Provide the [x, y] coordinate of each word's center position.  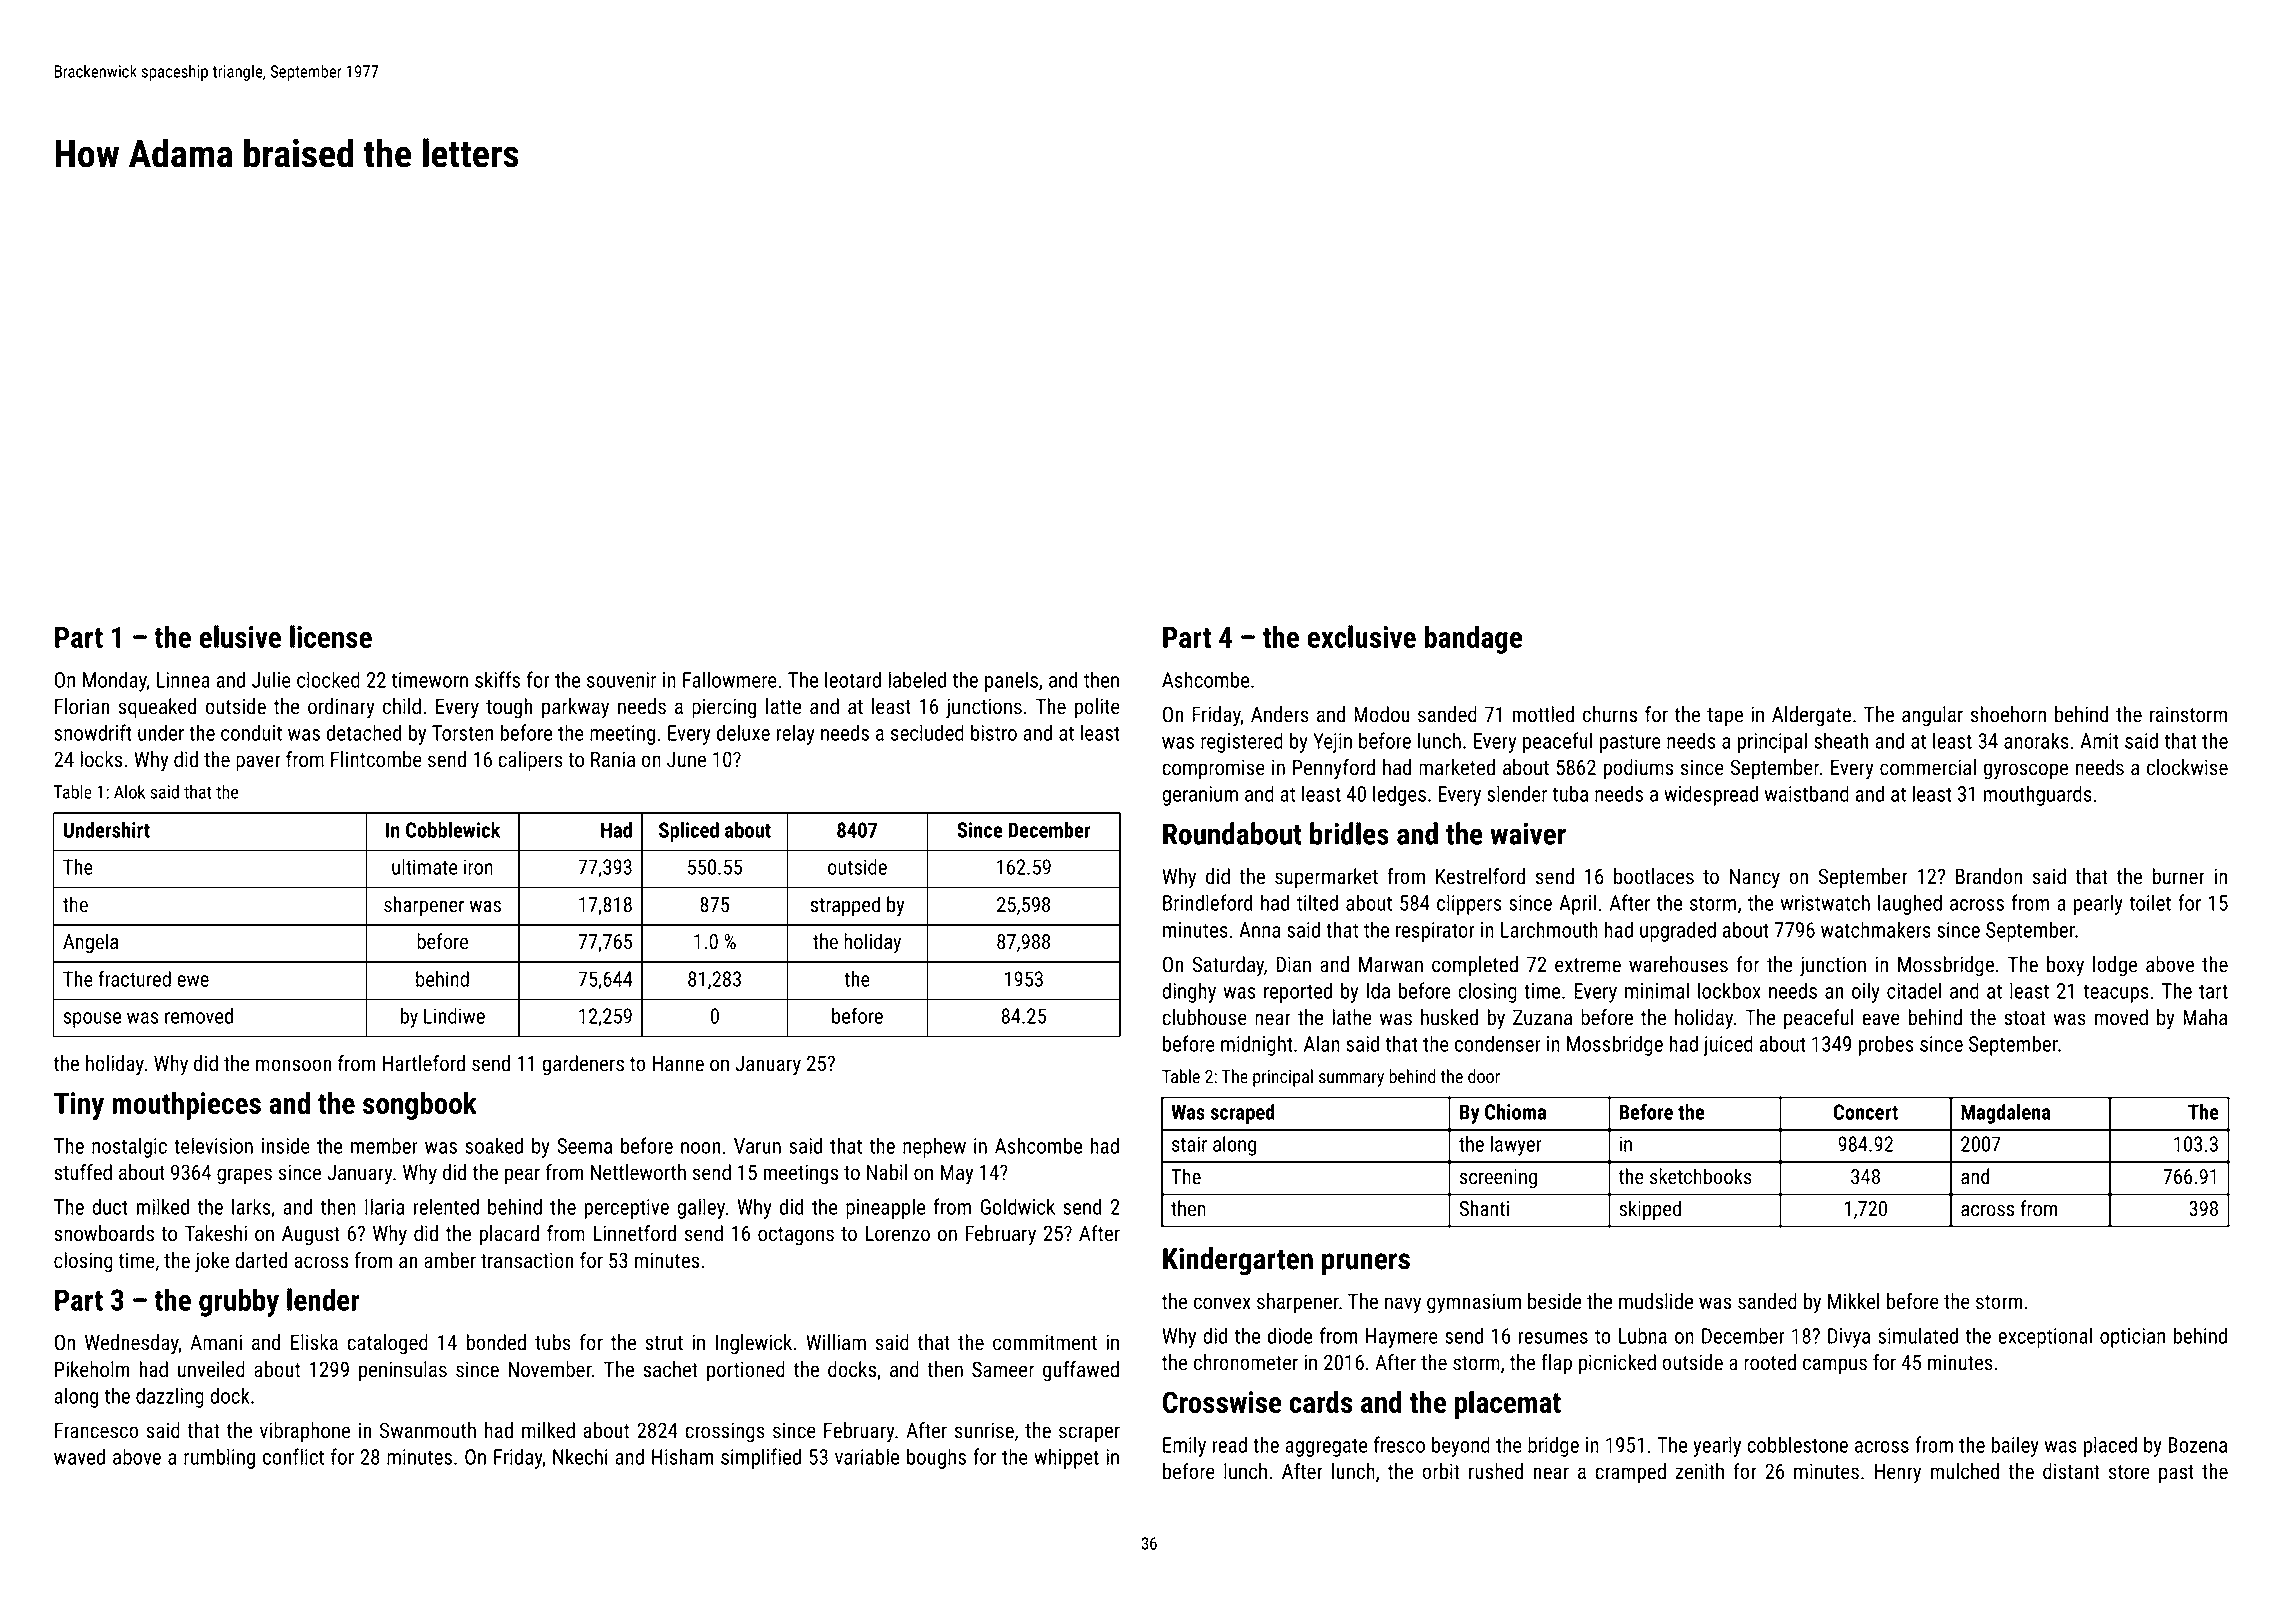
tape [1725, 717]
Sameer [1003, 1369]
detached [364, 732]
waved [79, 1456]
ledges [1399, 795]
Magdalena [2006, 1114]
